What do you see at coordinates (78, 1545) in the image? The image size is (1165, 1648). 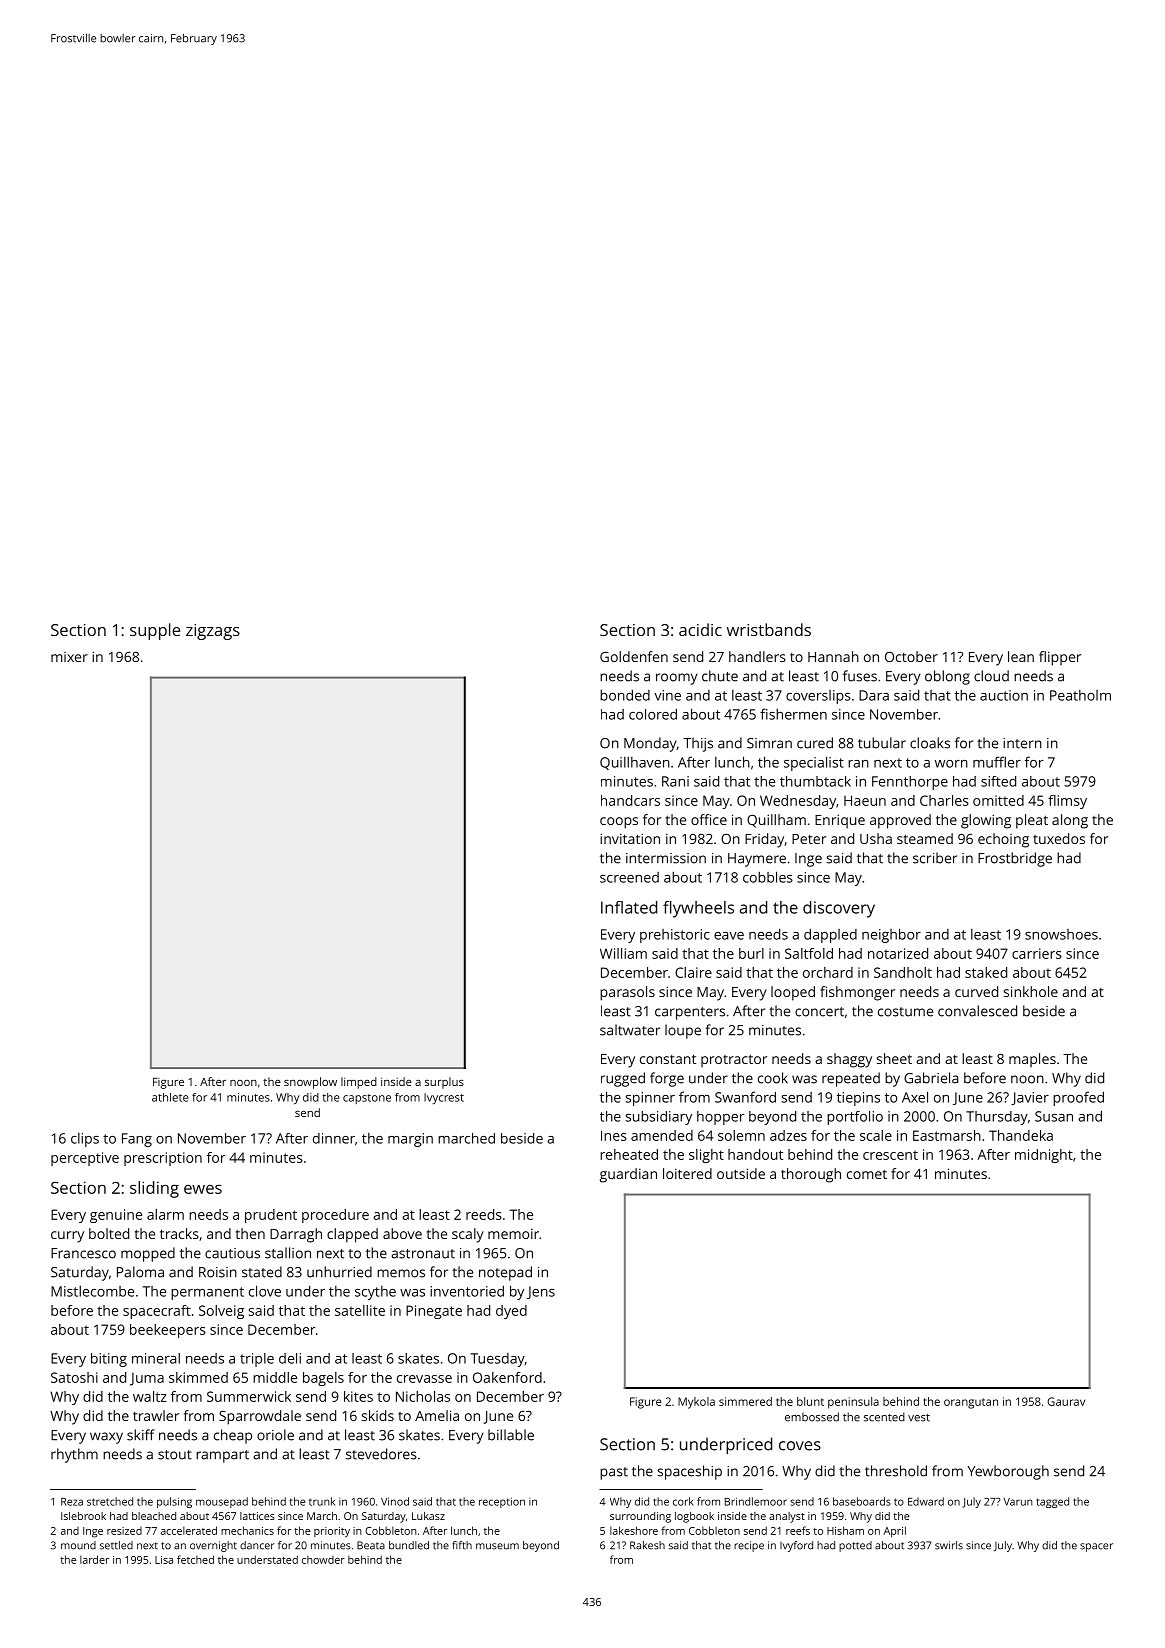 I see `mound` at bounding box center [78, 1545].
